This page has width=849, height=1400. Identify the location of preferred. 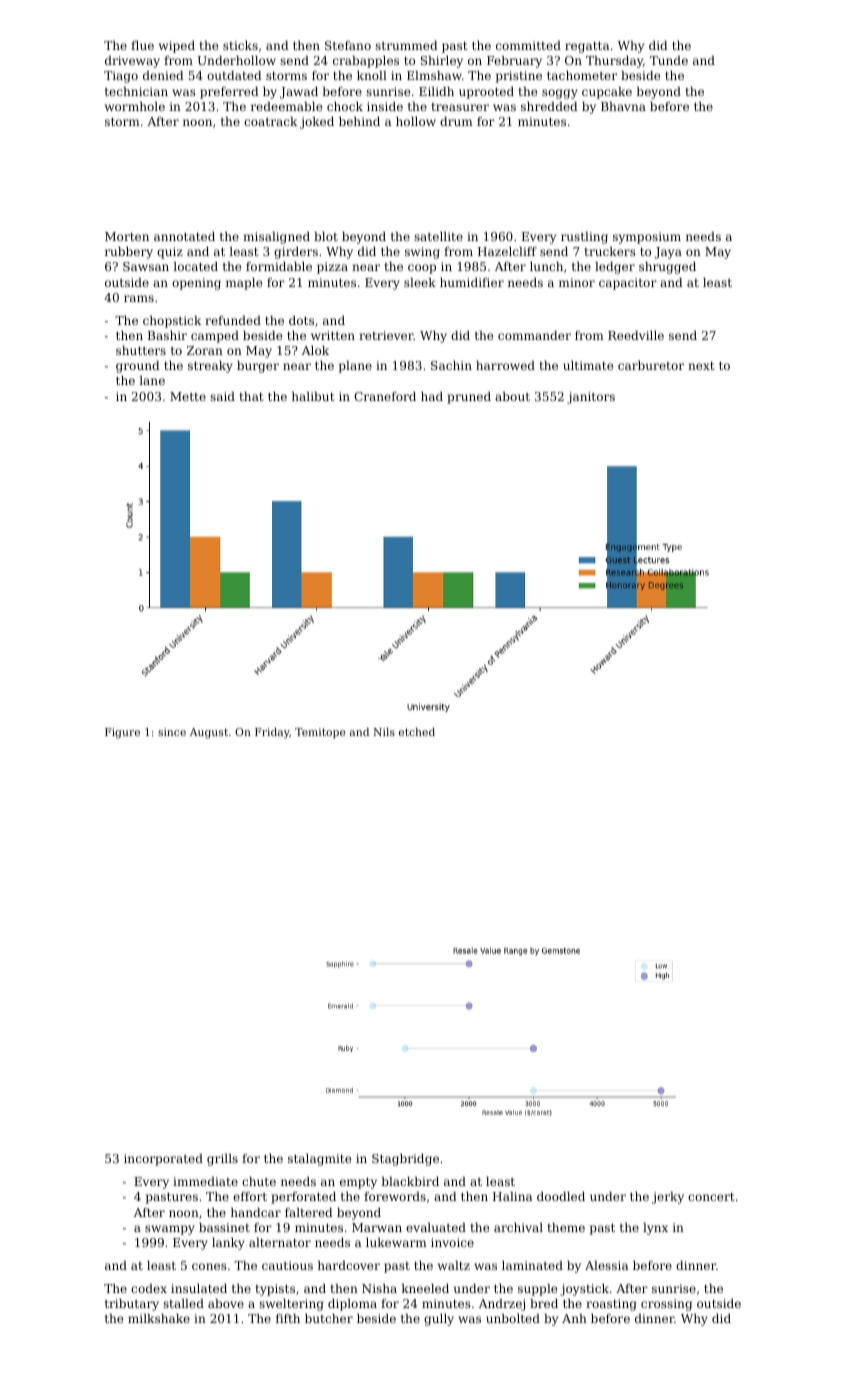
(229, 93).
